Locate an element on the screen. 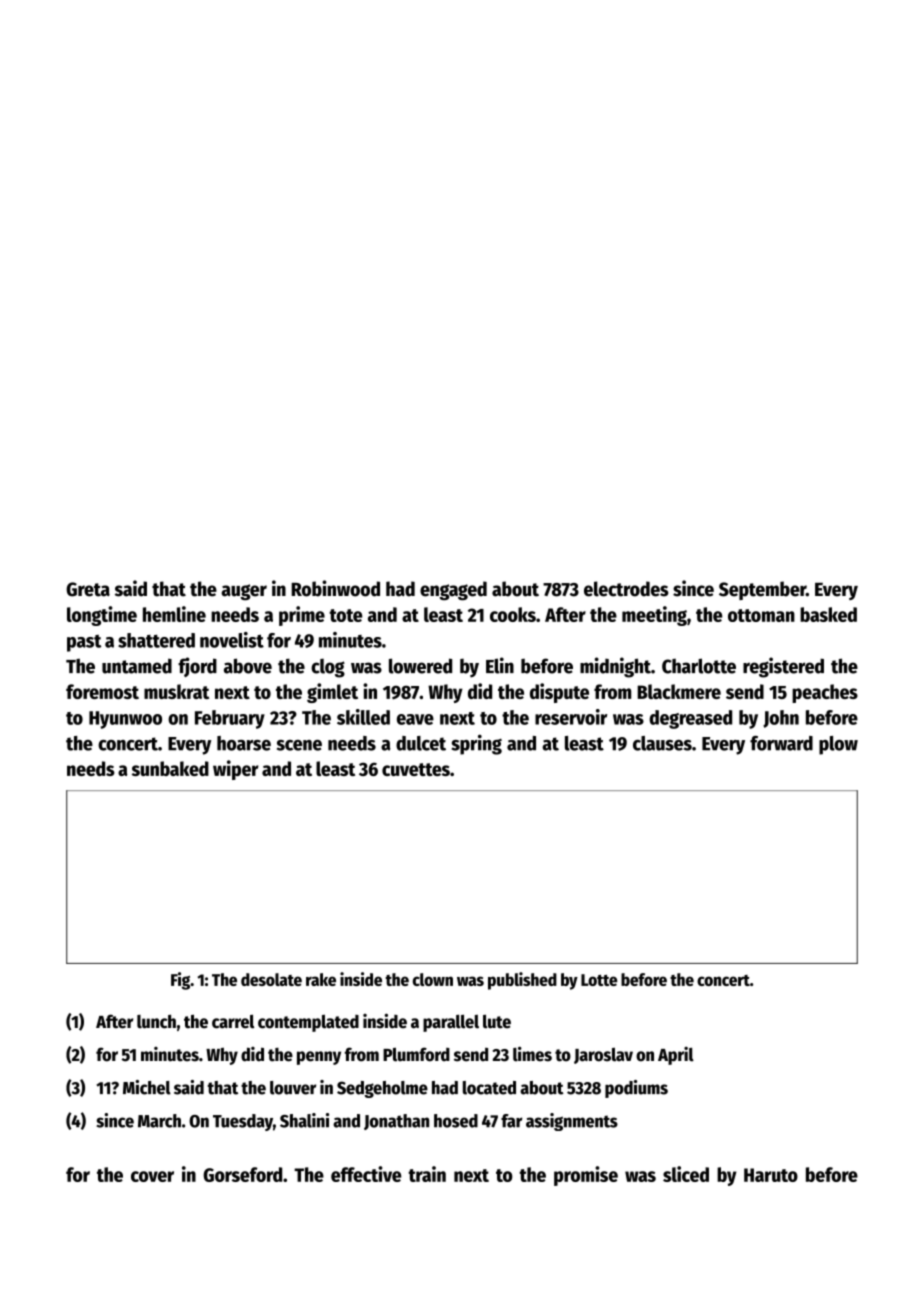 The image size is (924, 1308). engaged is located at coordinates (453, 591).
